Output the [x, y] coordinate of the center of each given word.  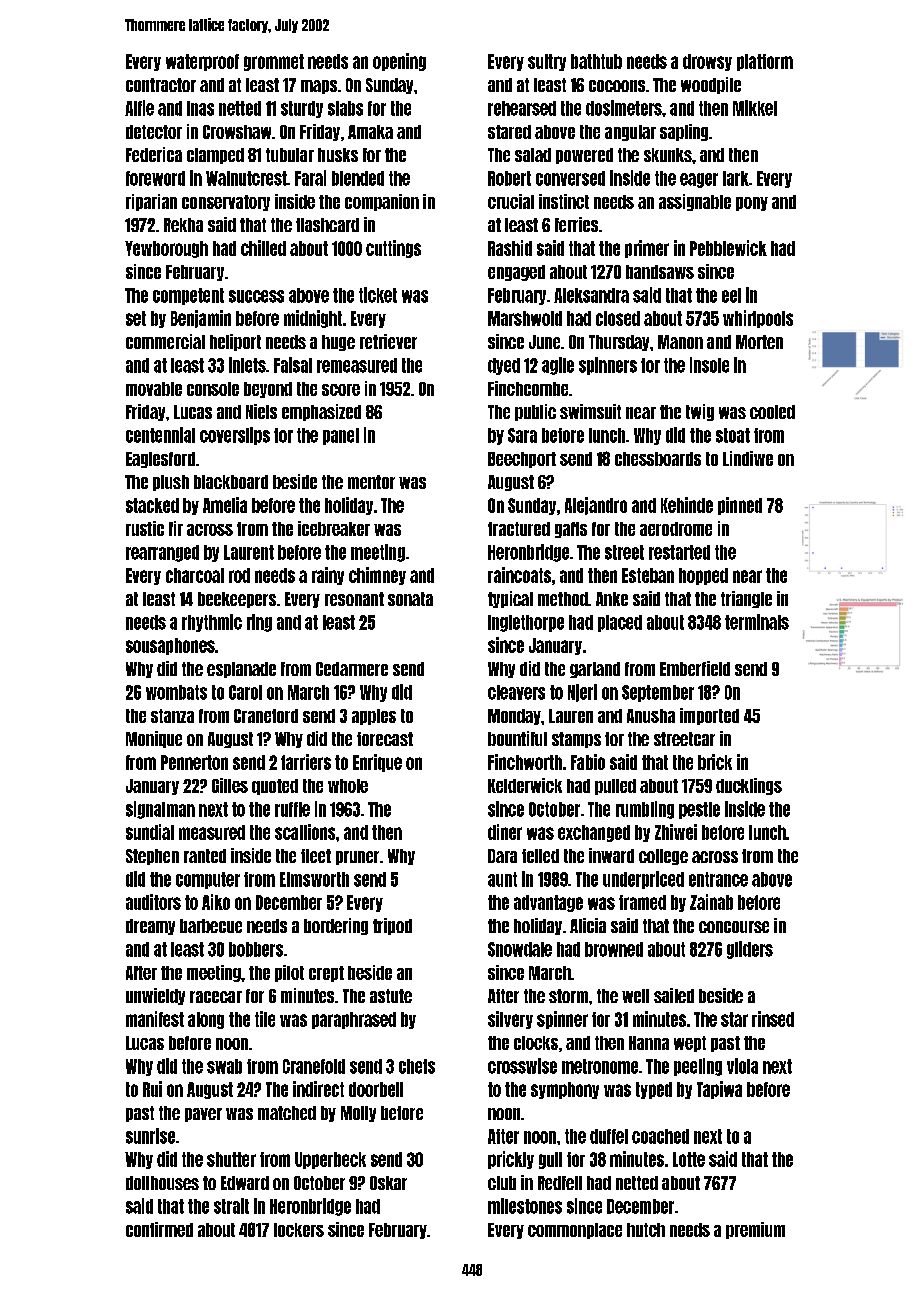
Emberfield [695, 668]
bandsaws [660, 272]
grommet [274, 62]
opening [399, 62]
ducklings [749, 786]
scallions [305, 832]
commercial [165, 341]
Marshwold [525, 318]
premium [755, 1230]
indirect [318, 1089]
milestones [525, 1206]
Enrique [377, 763]
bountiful [517, 738]
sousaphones [170, 646]
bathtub [596, 61]
